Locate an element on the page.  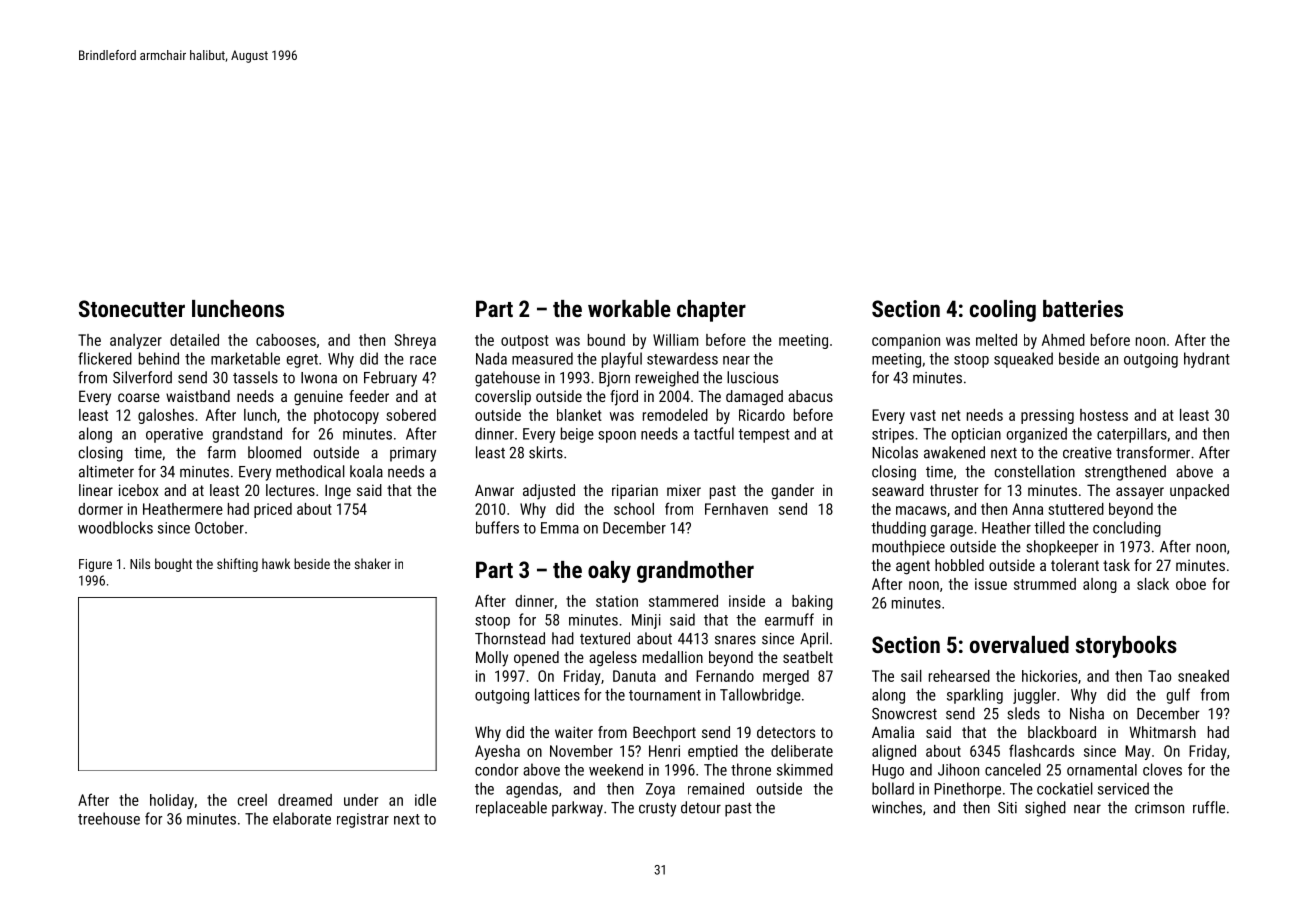
strummed is located at coordinates (1045, 584).
